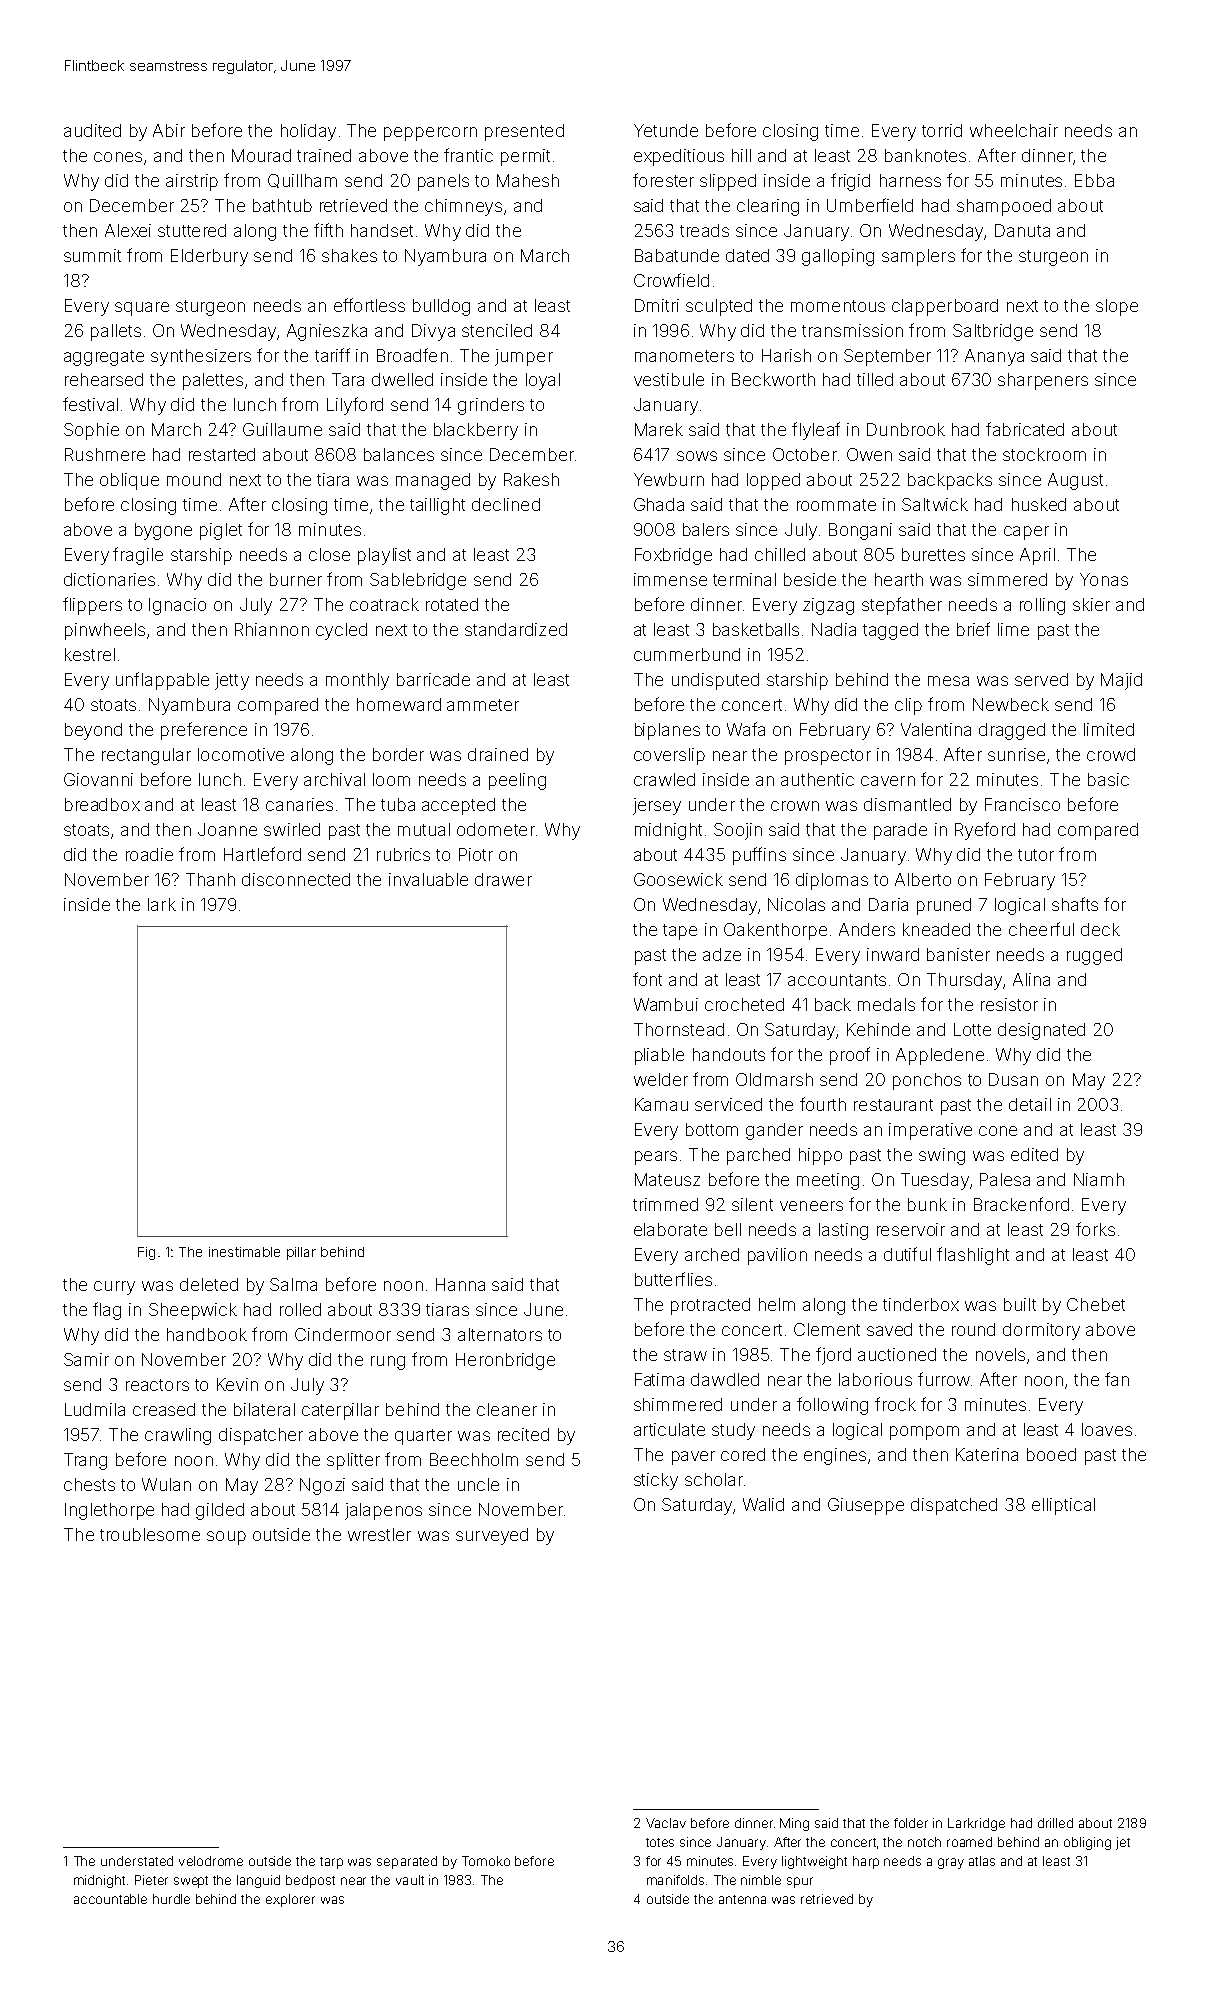 The image size is (1214, 1999). I want to click on alternators, so click(500, 1334).
